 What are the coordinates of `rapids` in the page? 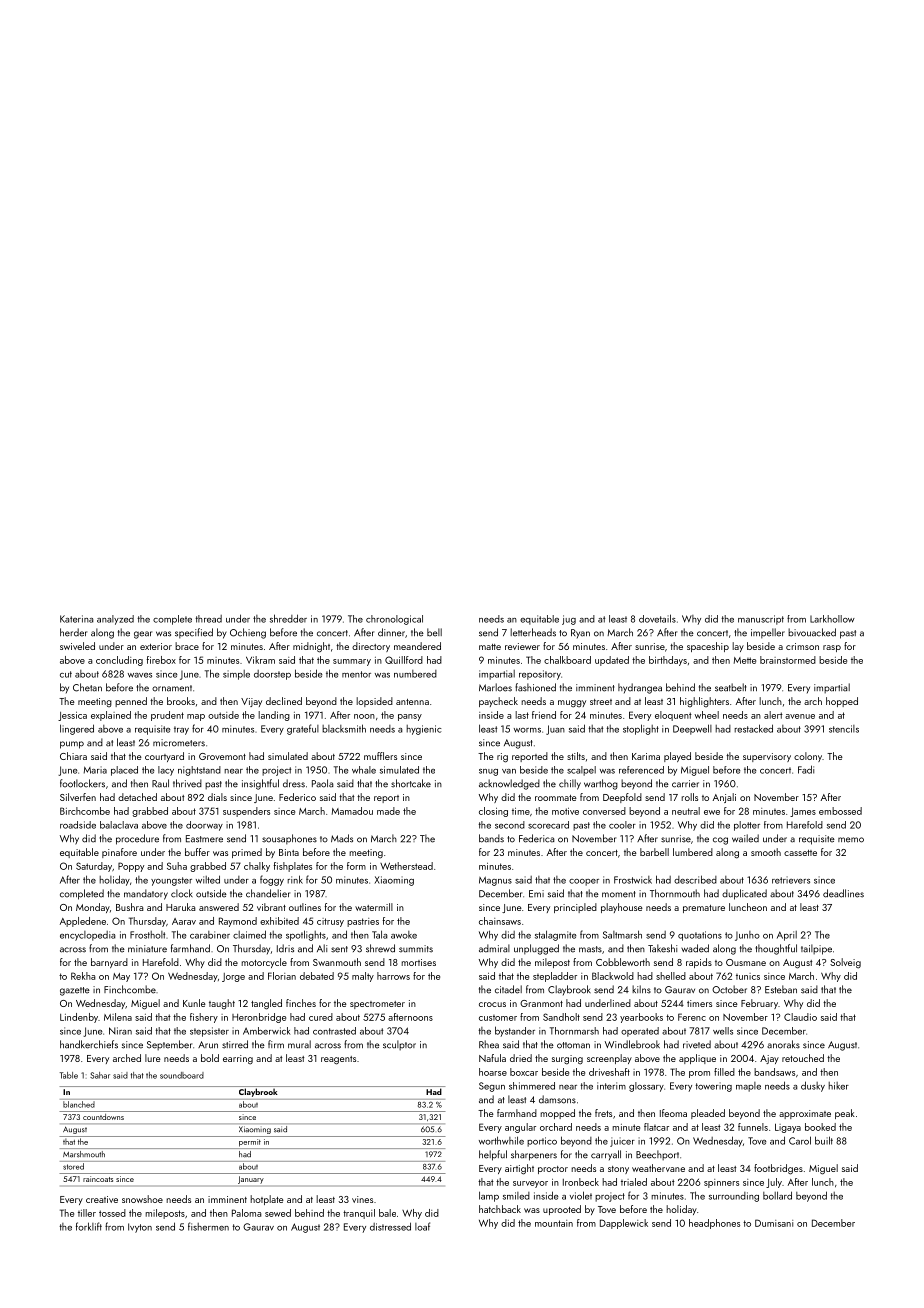 It's located at (699, 963).
